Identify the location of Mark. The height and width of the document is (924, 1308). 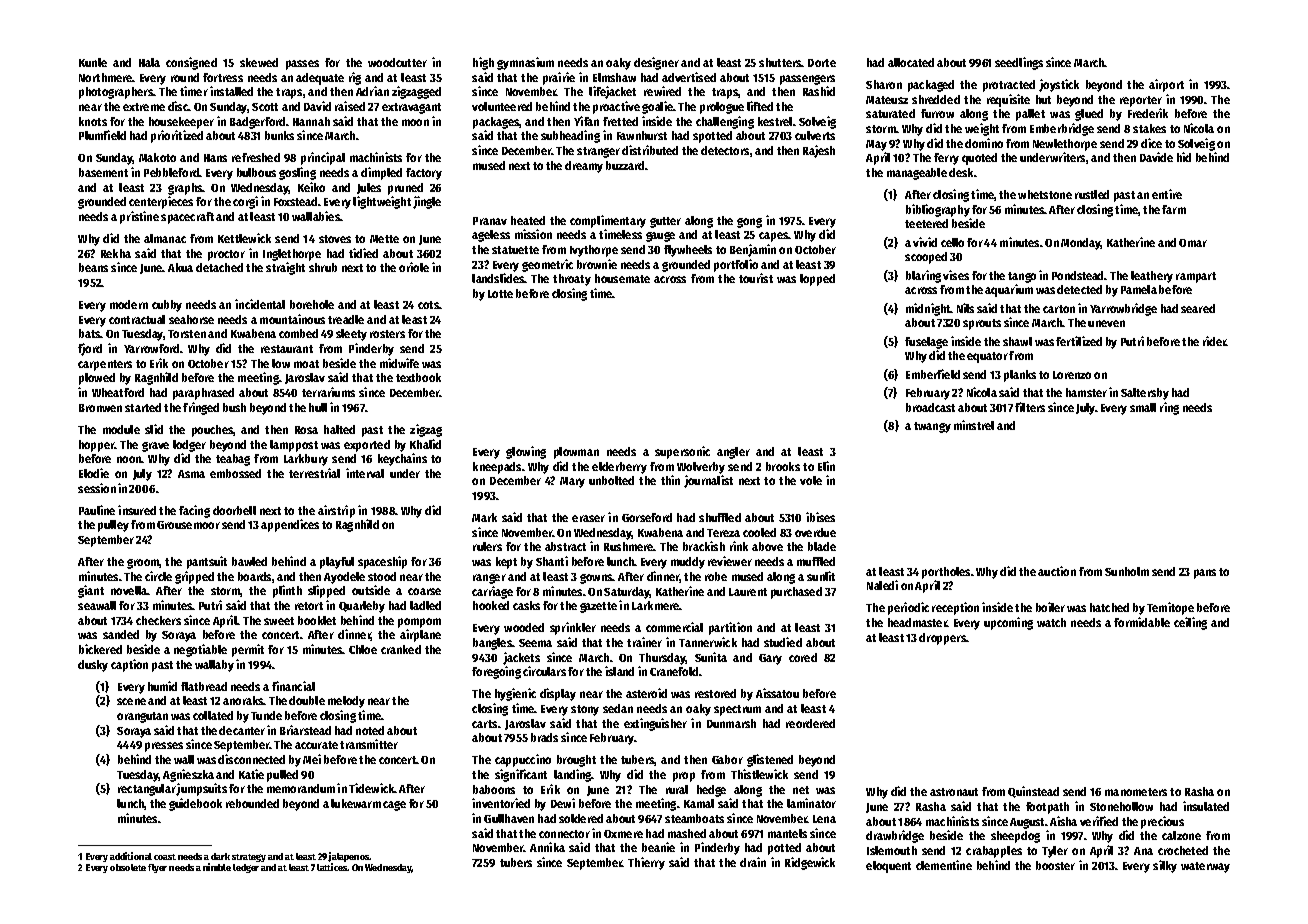
(484, 517).
